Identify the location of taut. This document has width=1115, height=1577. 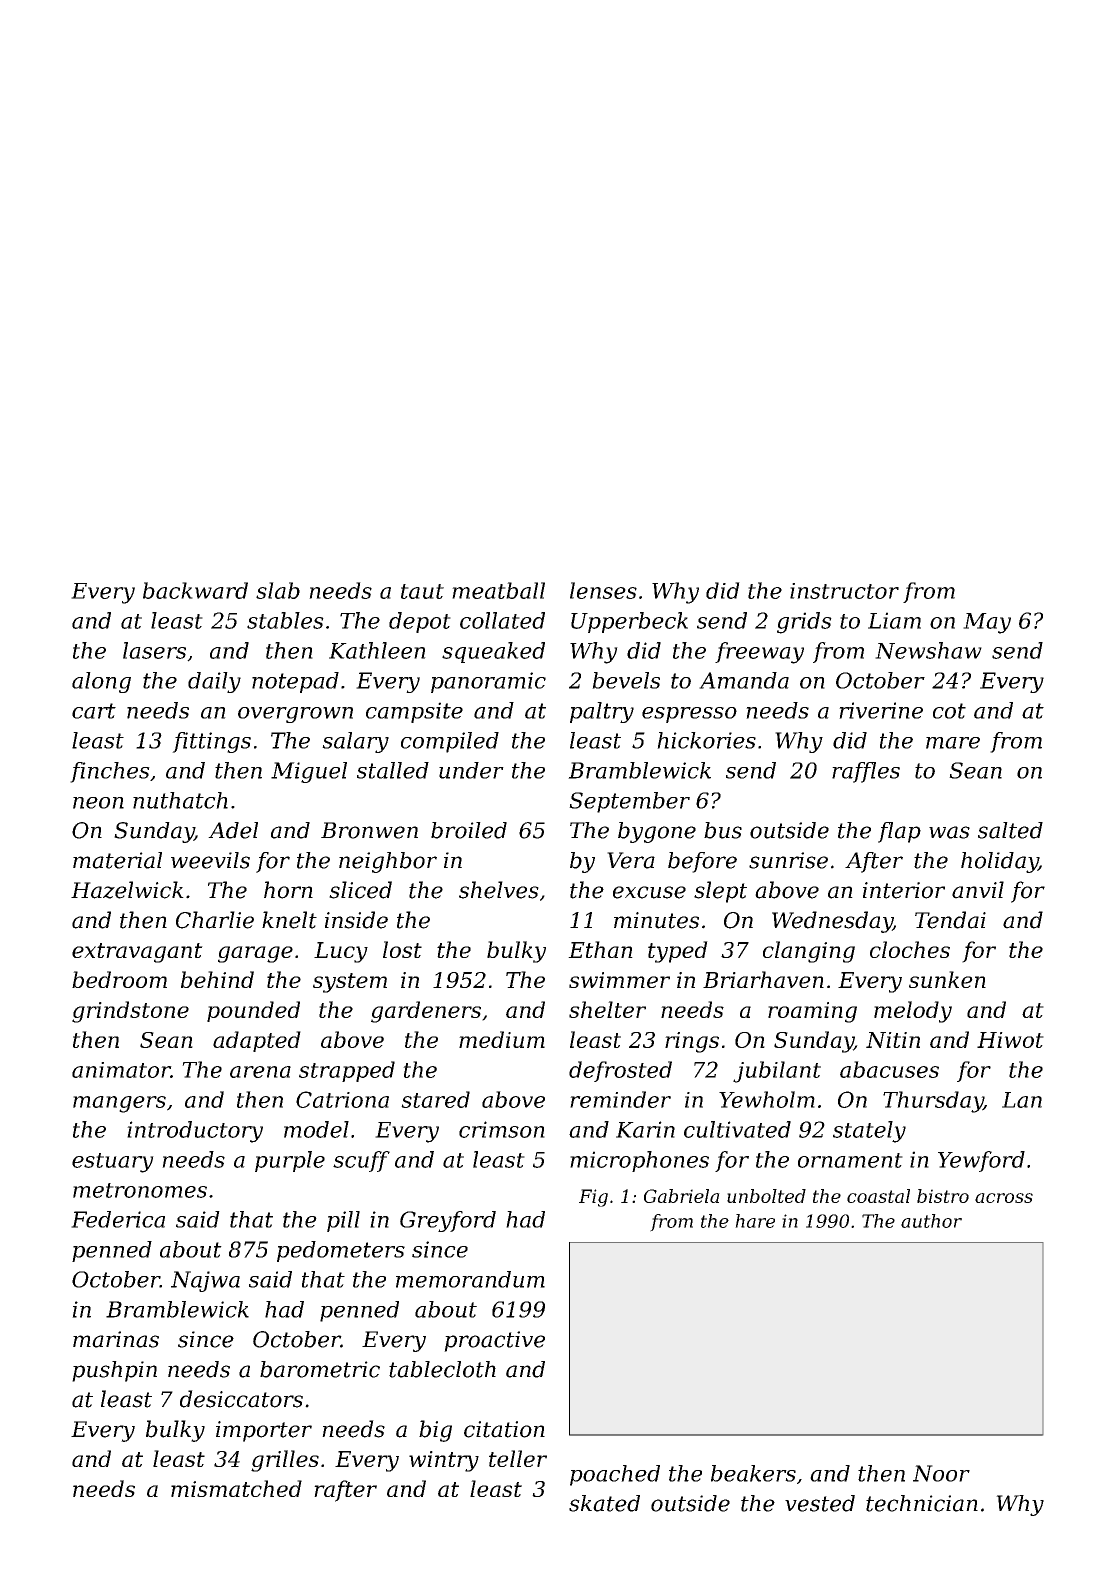
(422, 591).
